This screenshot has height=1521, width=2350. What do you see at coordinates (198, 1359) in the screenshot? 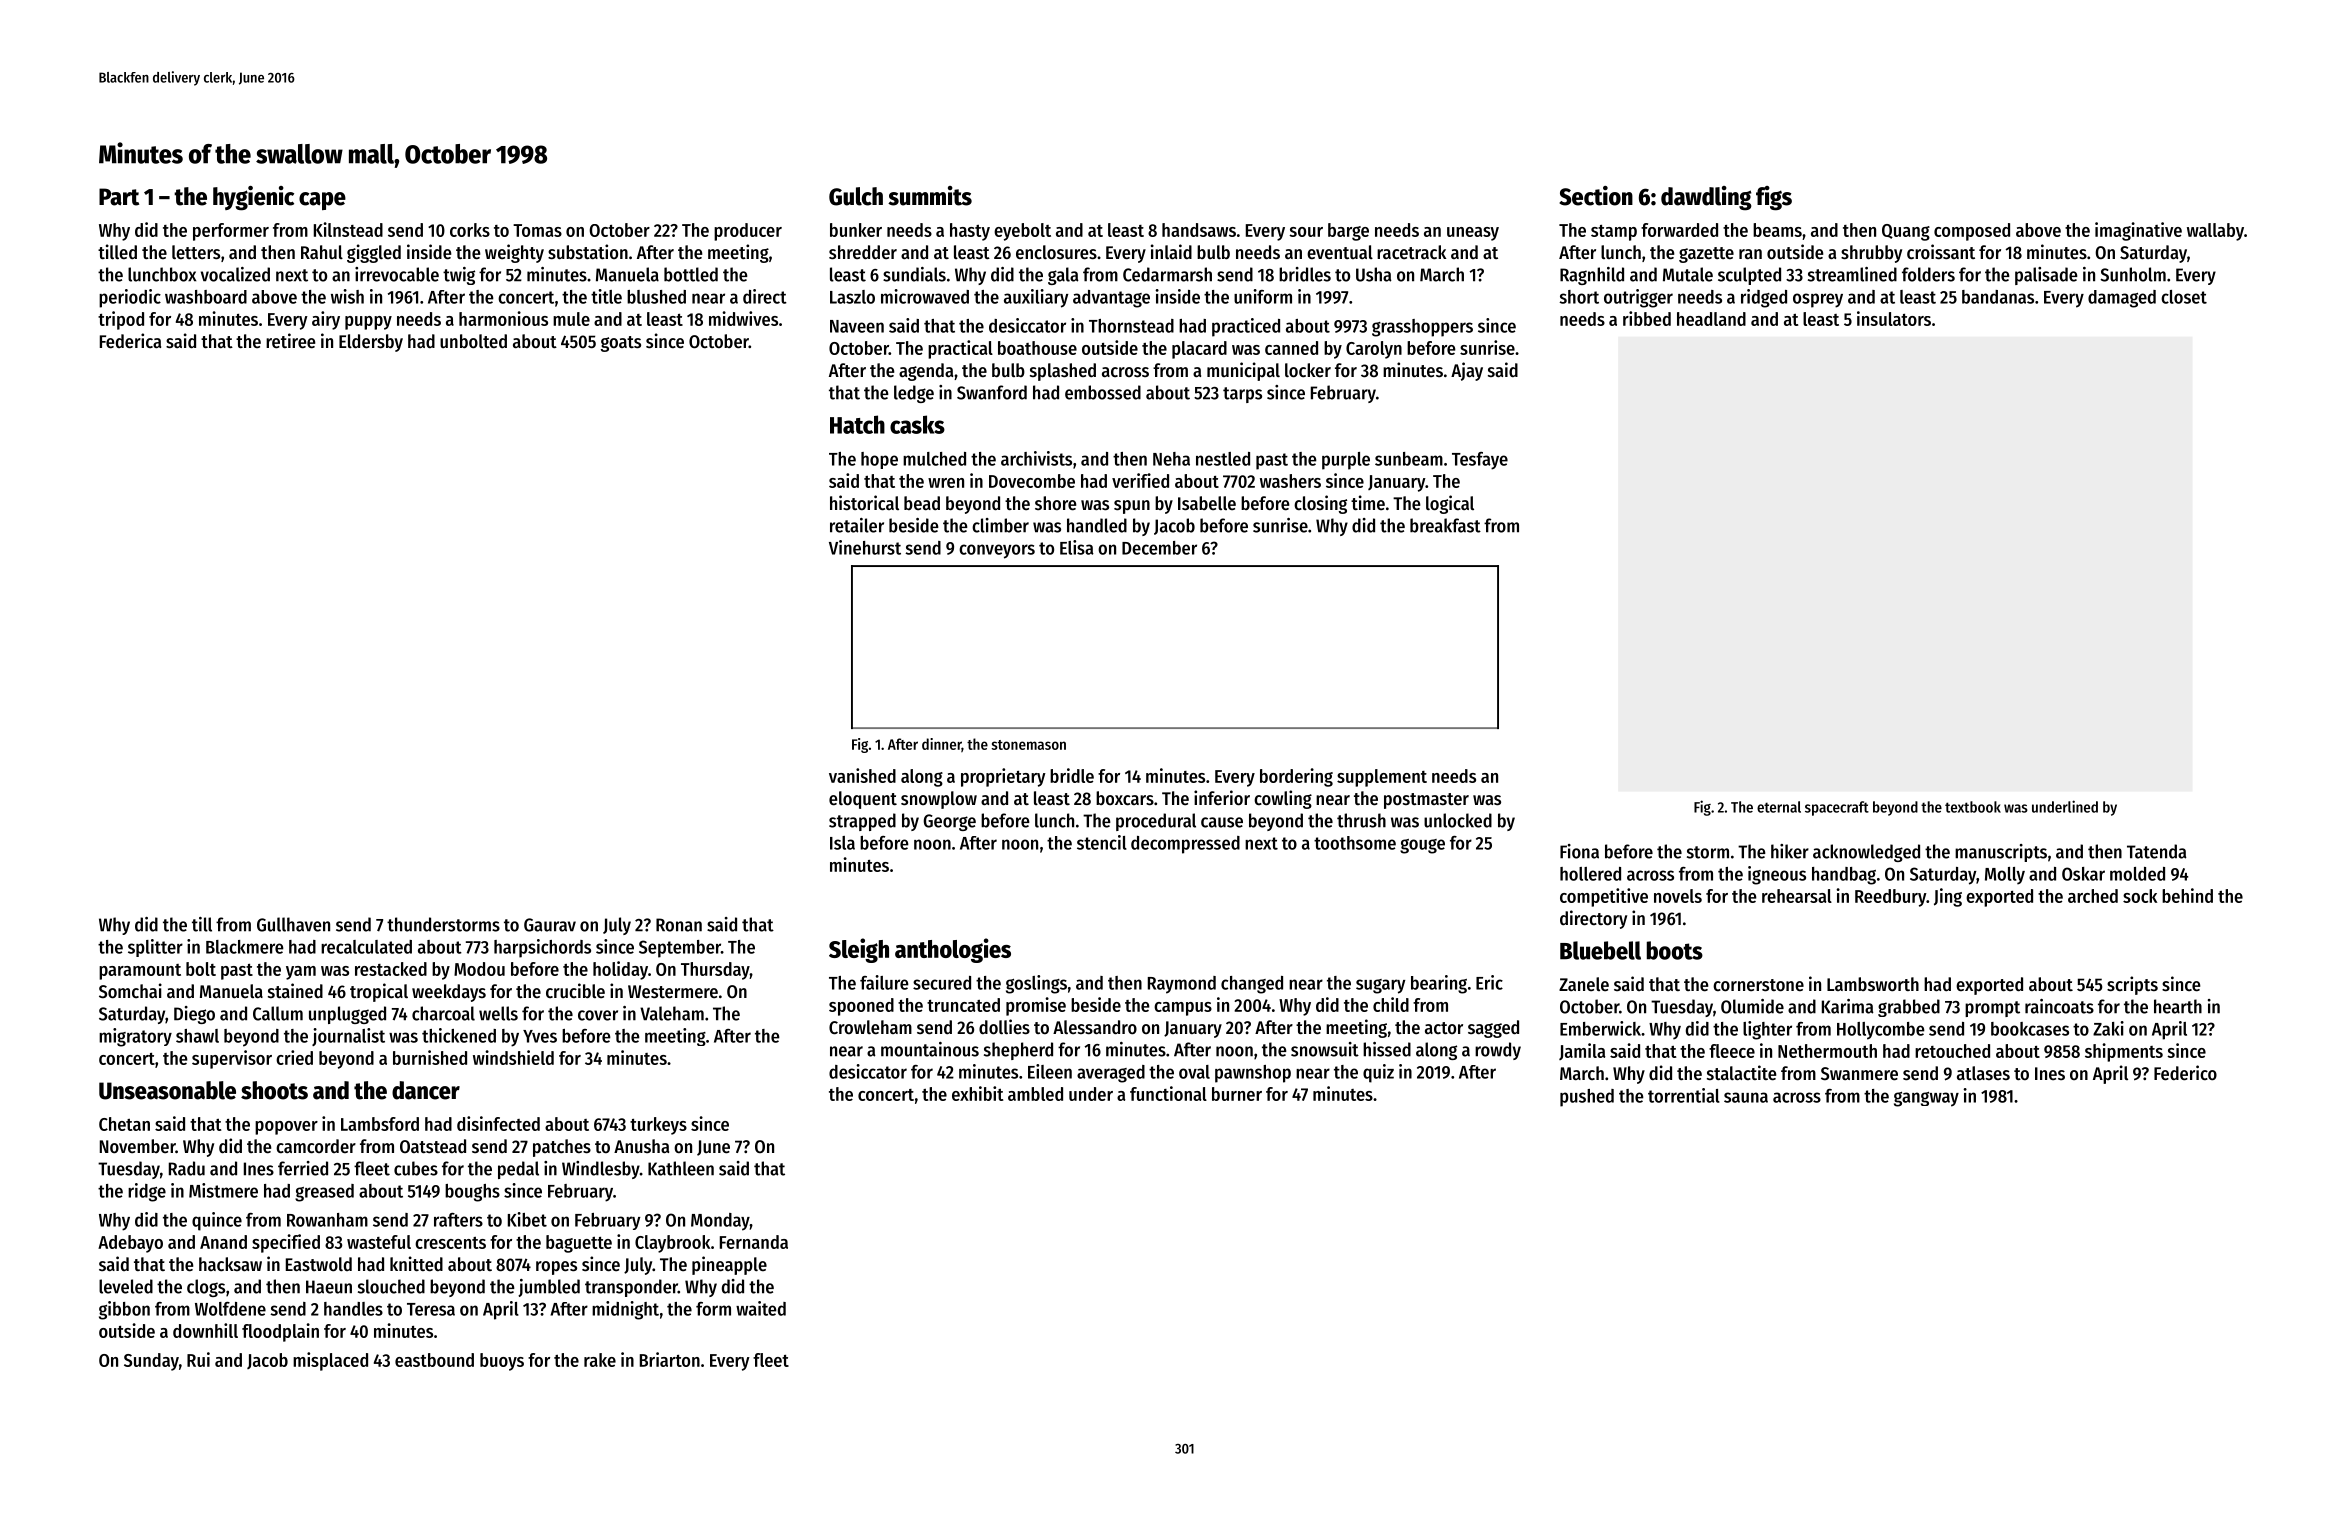
I see `Rui` at bounding box center [198, 1359].
